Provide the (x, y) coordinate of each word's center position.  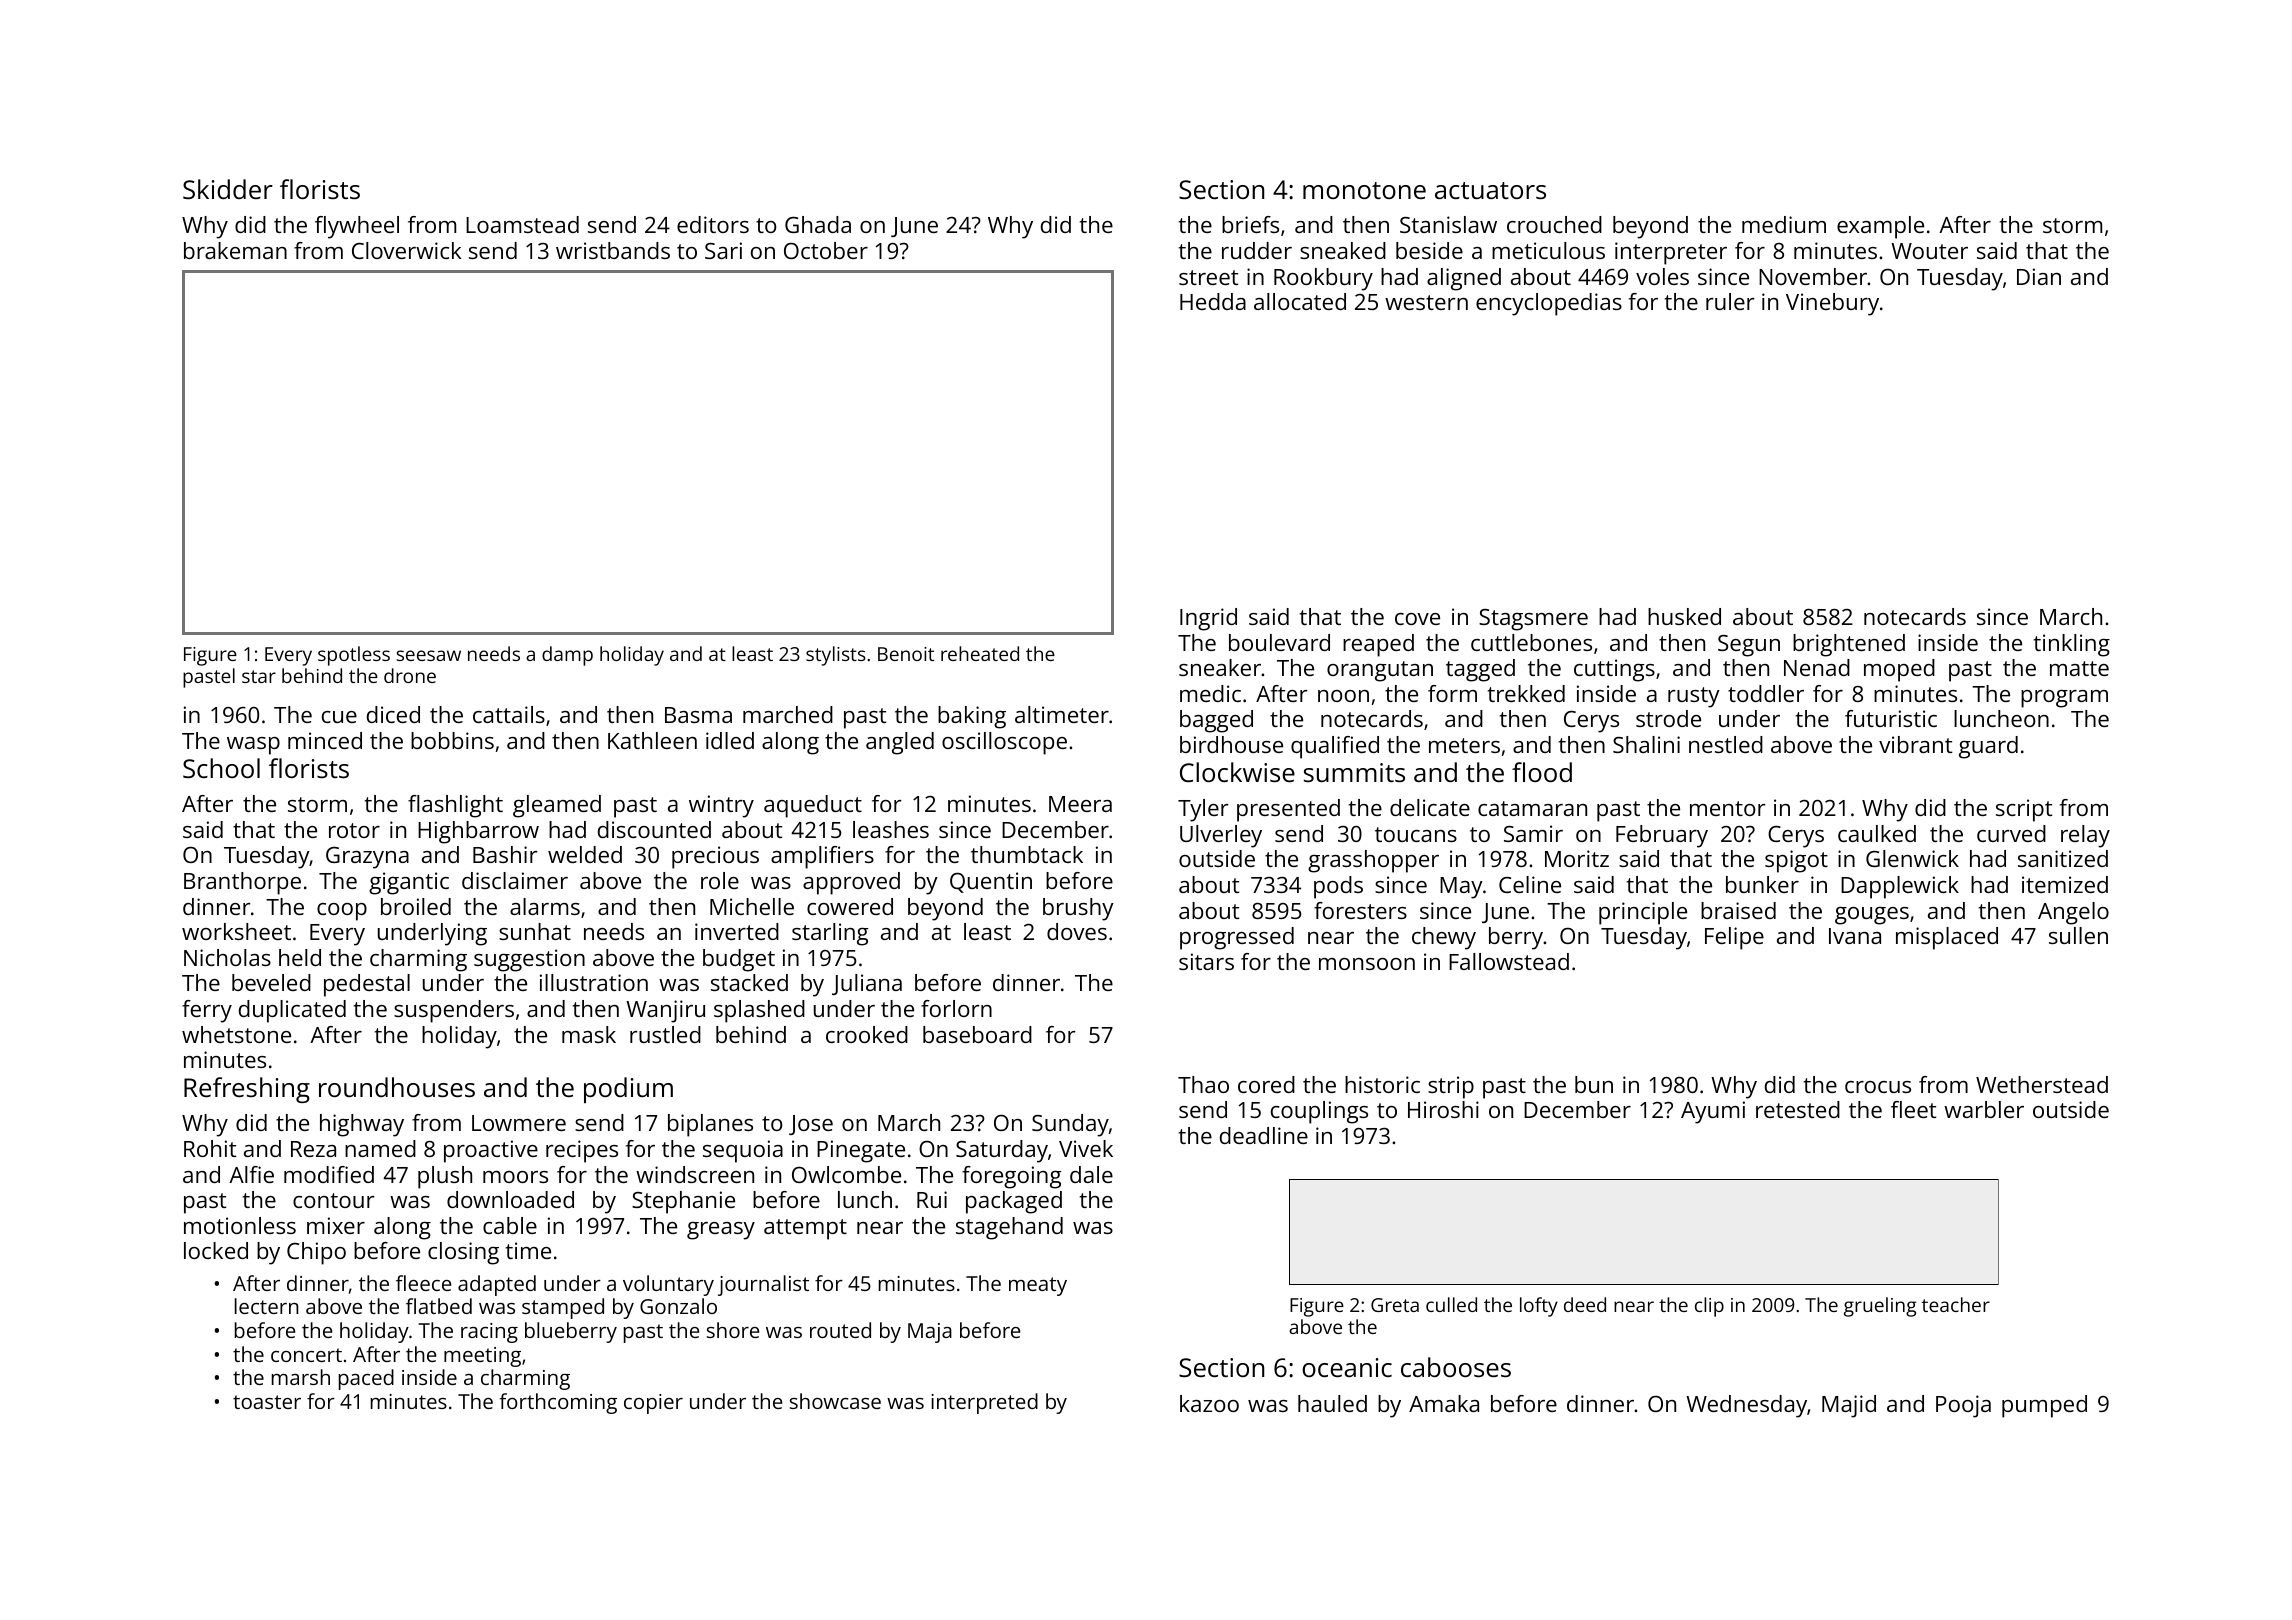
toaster (267, 1402)
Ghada (818, 224)
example (1880, 227)
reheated (980, 653)
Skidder (228, 189)
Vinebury (1832, 304)
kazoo (1209, 1403)
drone (410, 675)
